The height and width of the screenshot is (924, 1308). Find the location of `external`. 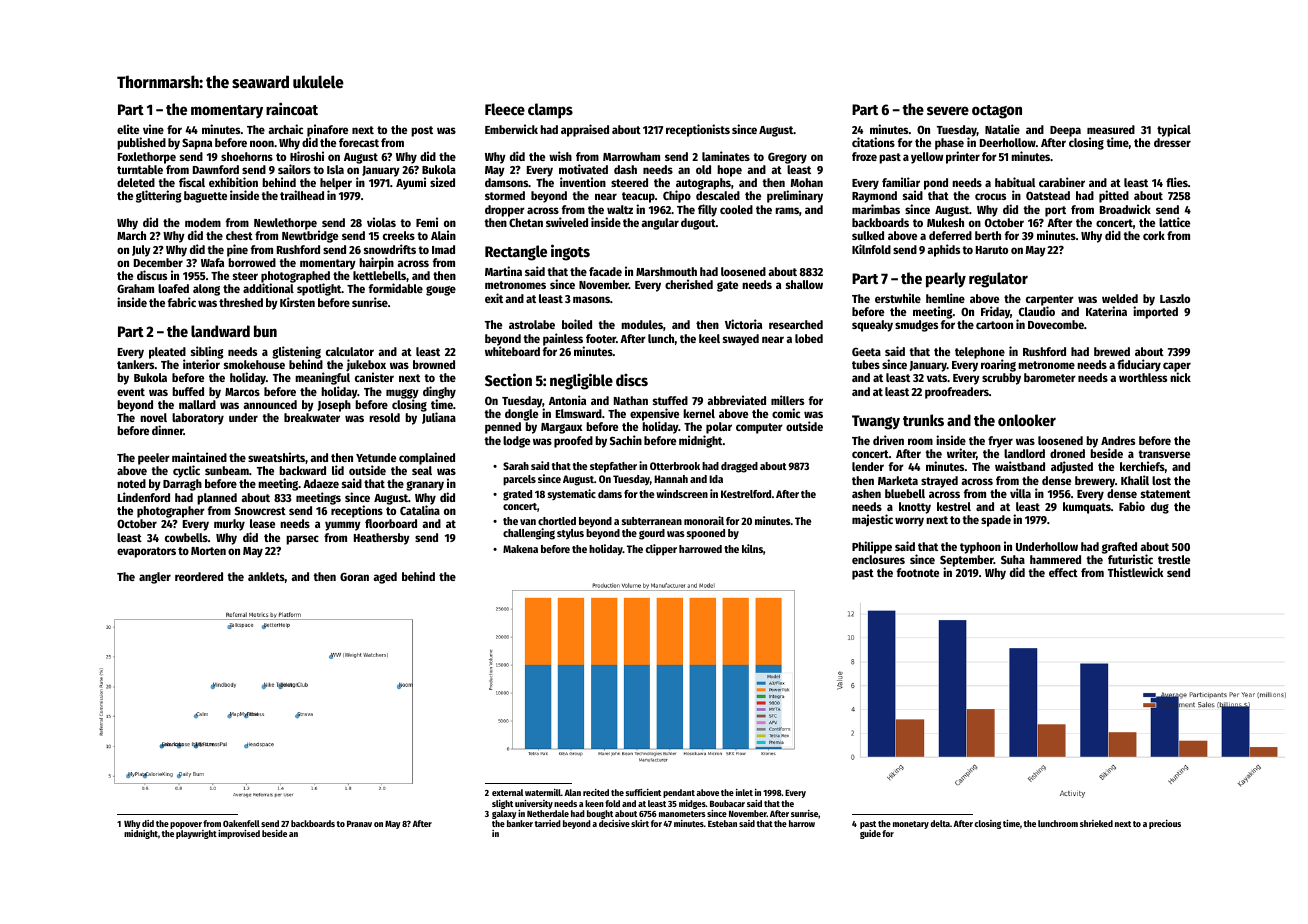

external is located at coordinates (507, 792).
